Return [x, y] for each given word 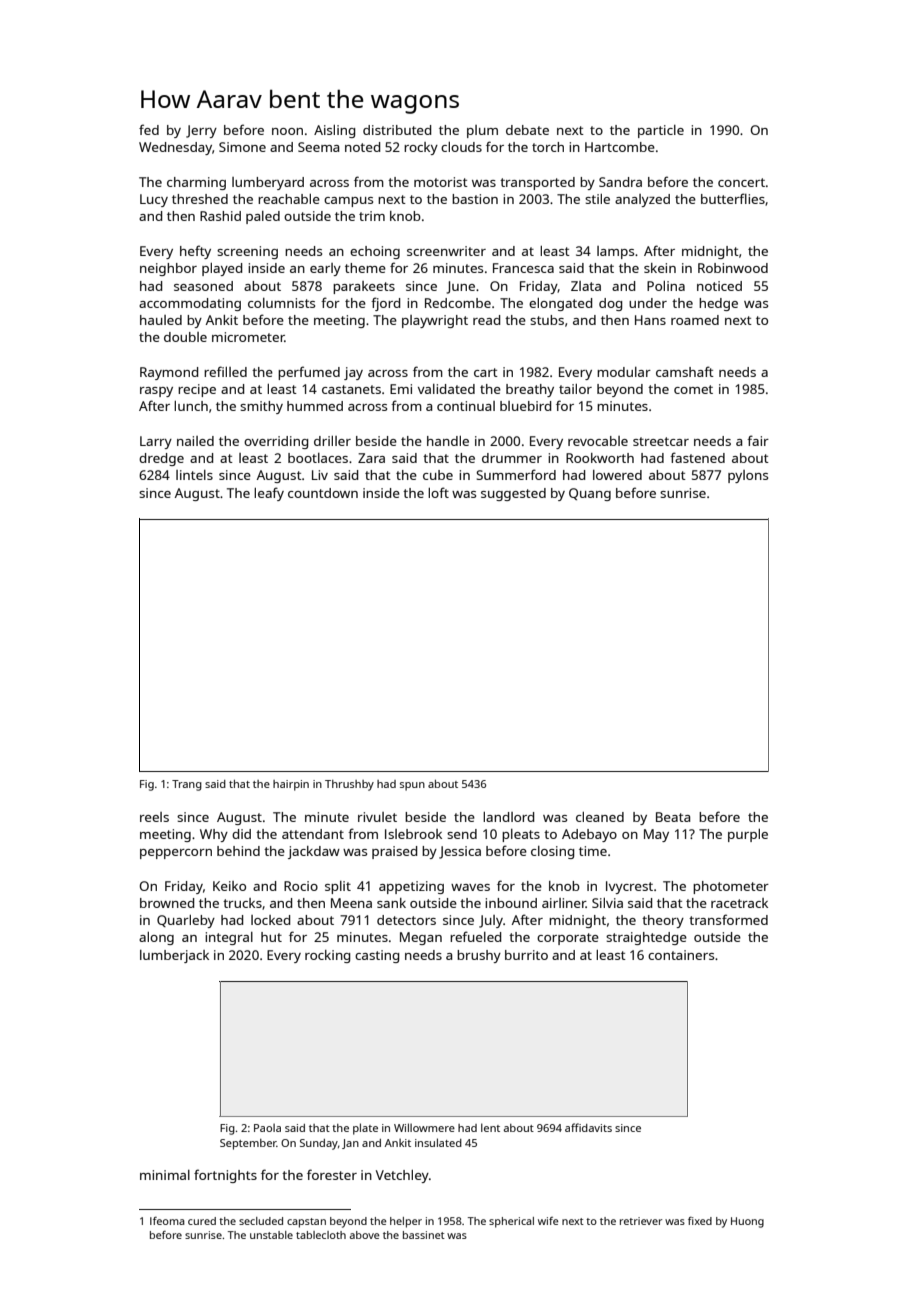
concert [741, 182]
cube [438, 475]
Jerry [201, 131]
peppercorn [176, 854]
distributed [397, 130]
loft [438, 492]
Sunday [319, 1144]
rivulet [377, 817]
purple [748, 835]
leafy [269, 494]
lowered [617, 475]
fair [758, 440]
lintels [194, 475]
